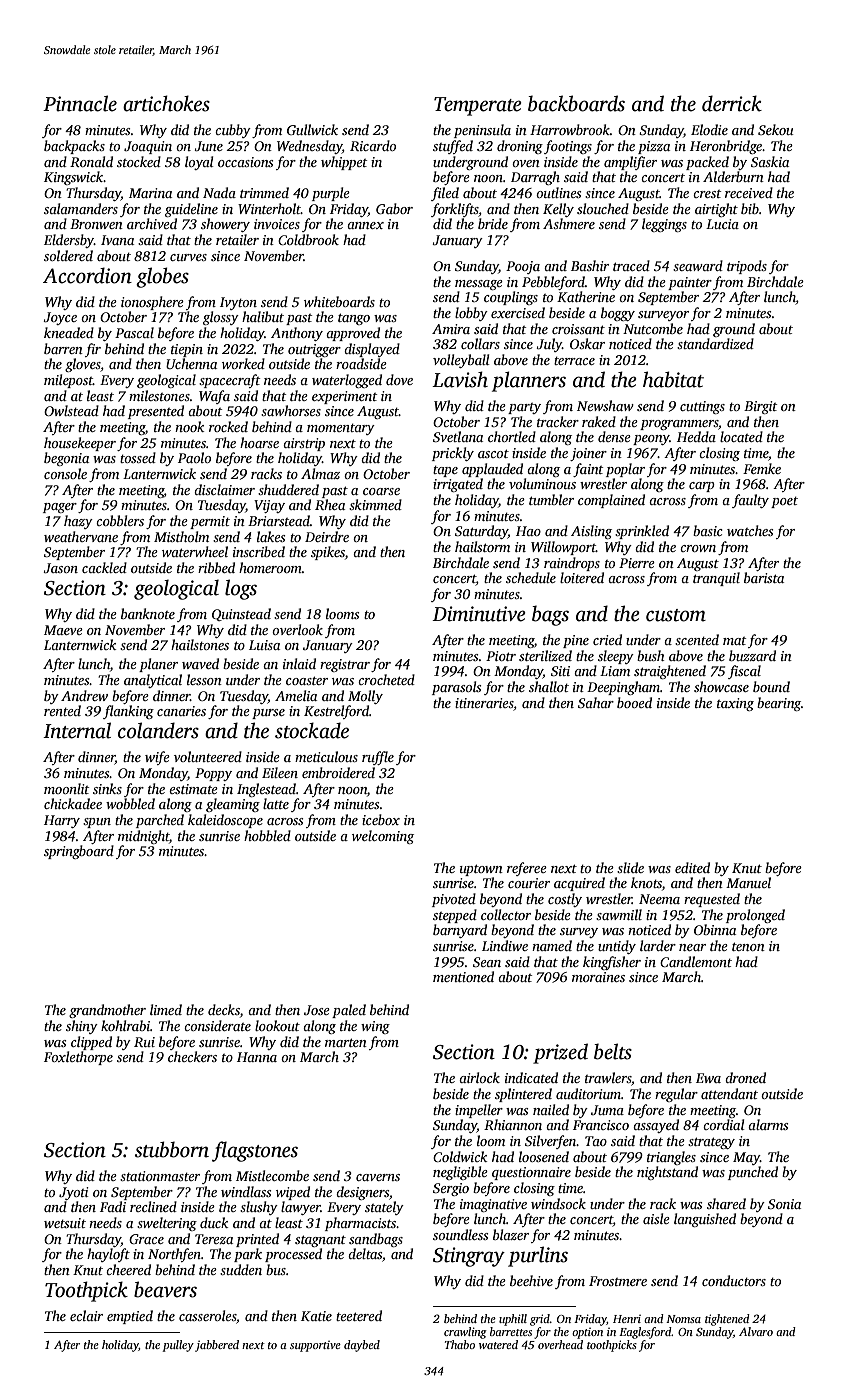  I want to click on Aisling, so click(591, 532).
